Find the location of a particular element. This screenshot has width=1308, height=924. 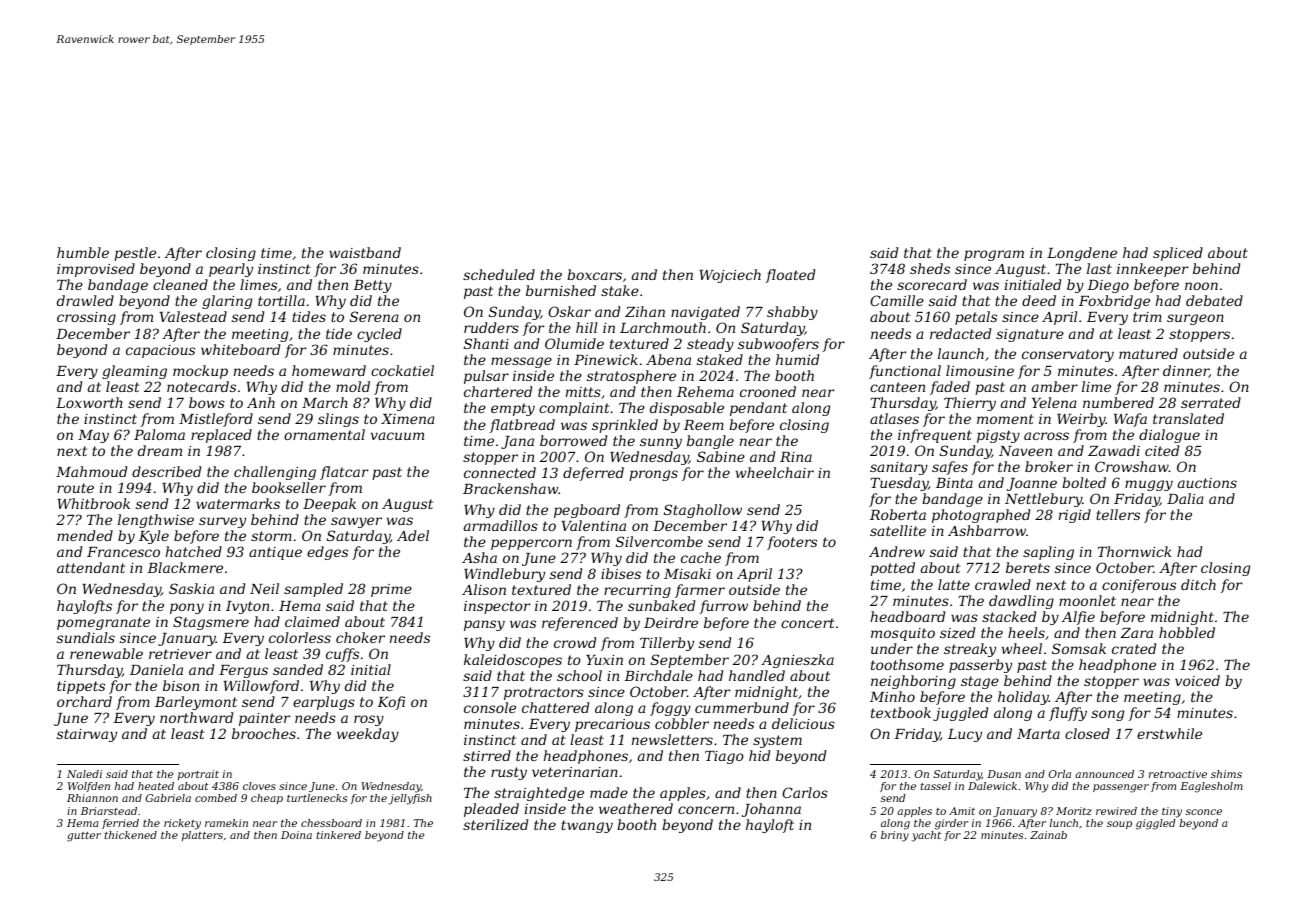

gutter is located at coordinates (84, 837).
